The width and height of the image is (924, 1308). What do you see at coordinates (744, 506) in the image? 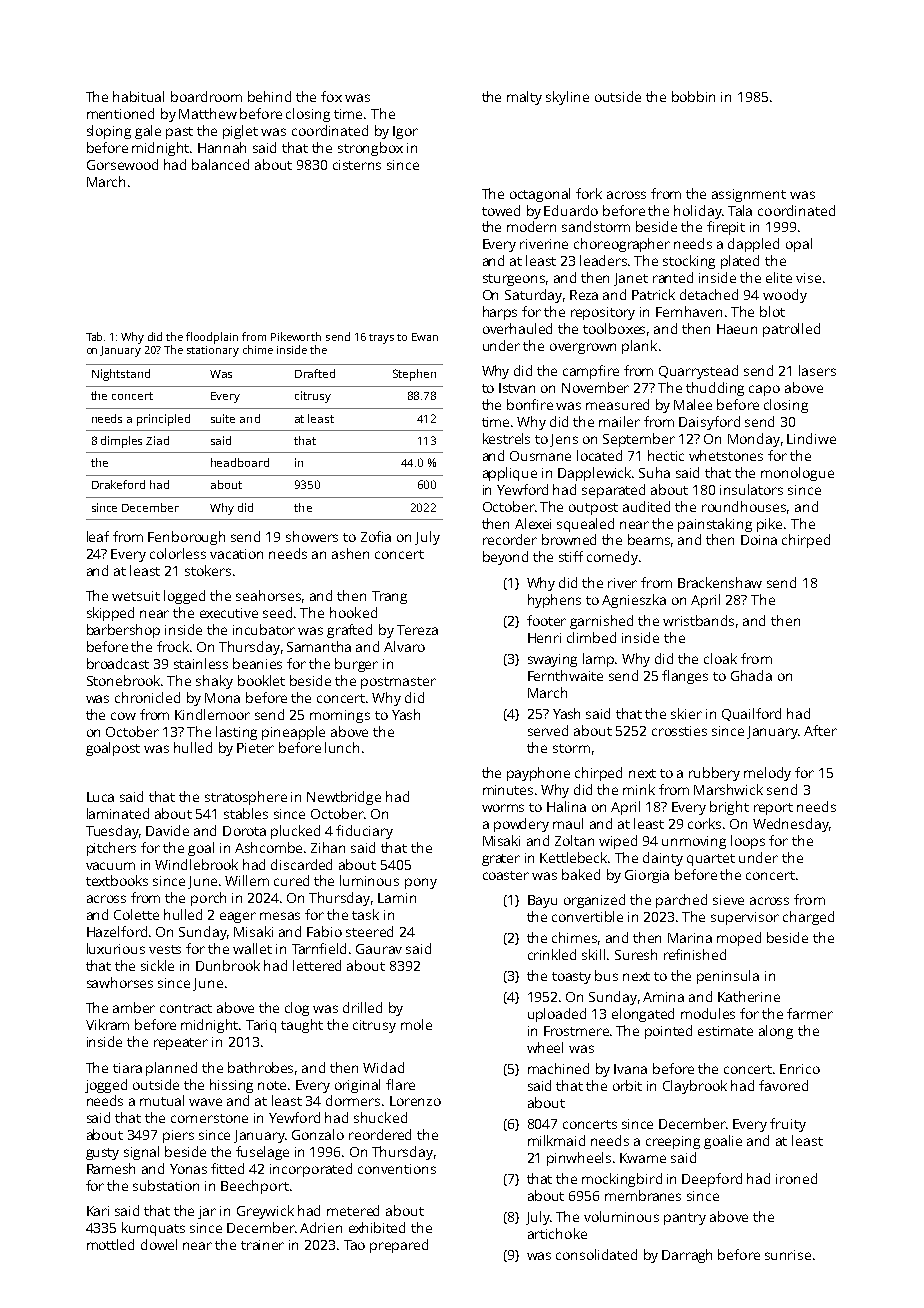
I see `roundhouses` at bounding box center [744, 506].
